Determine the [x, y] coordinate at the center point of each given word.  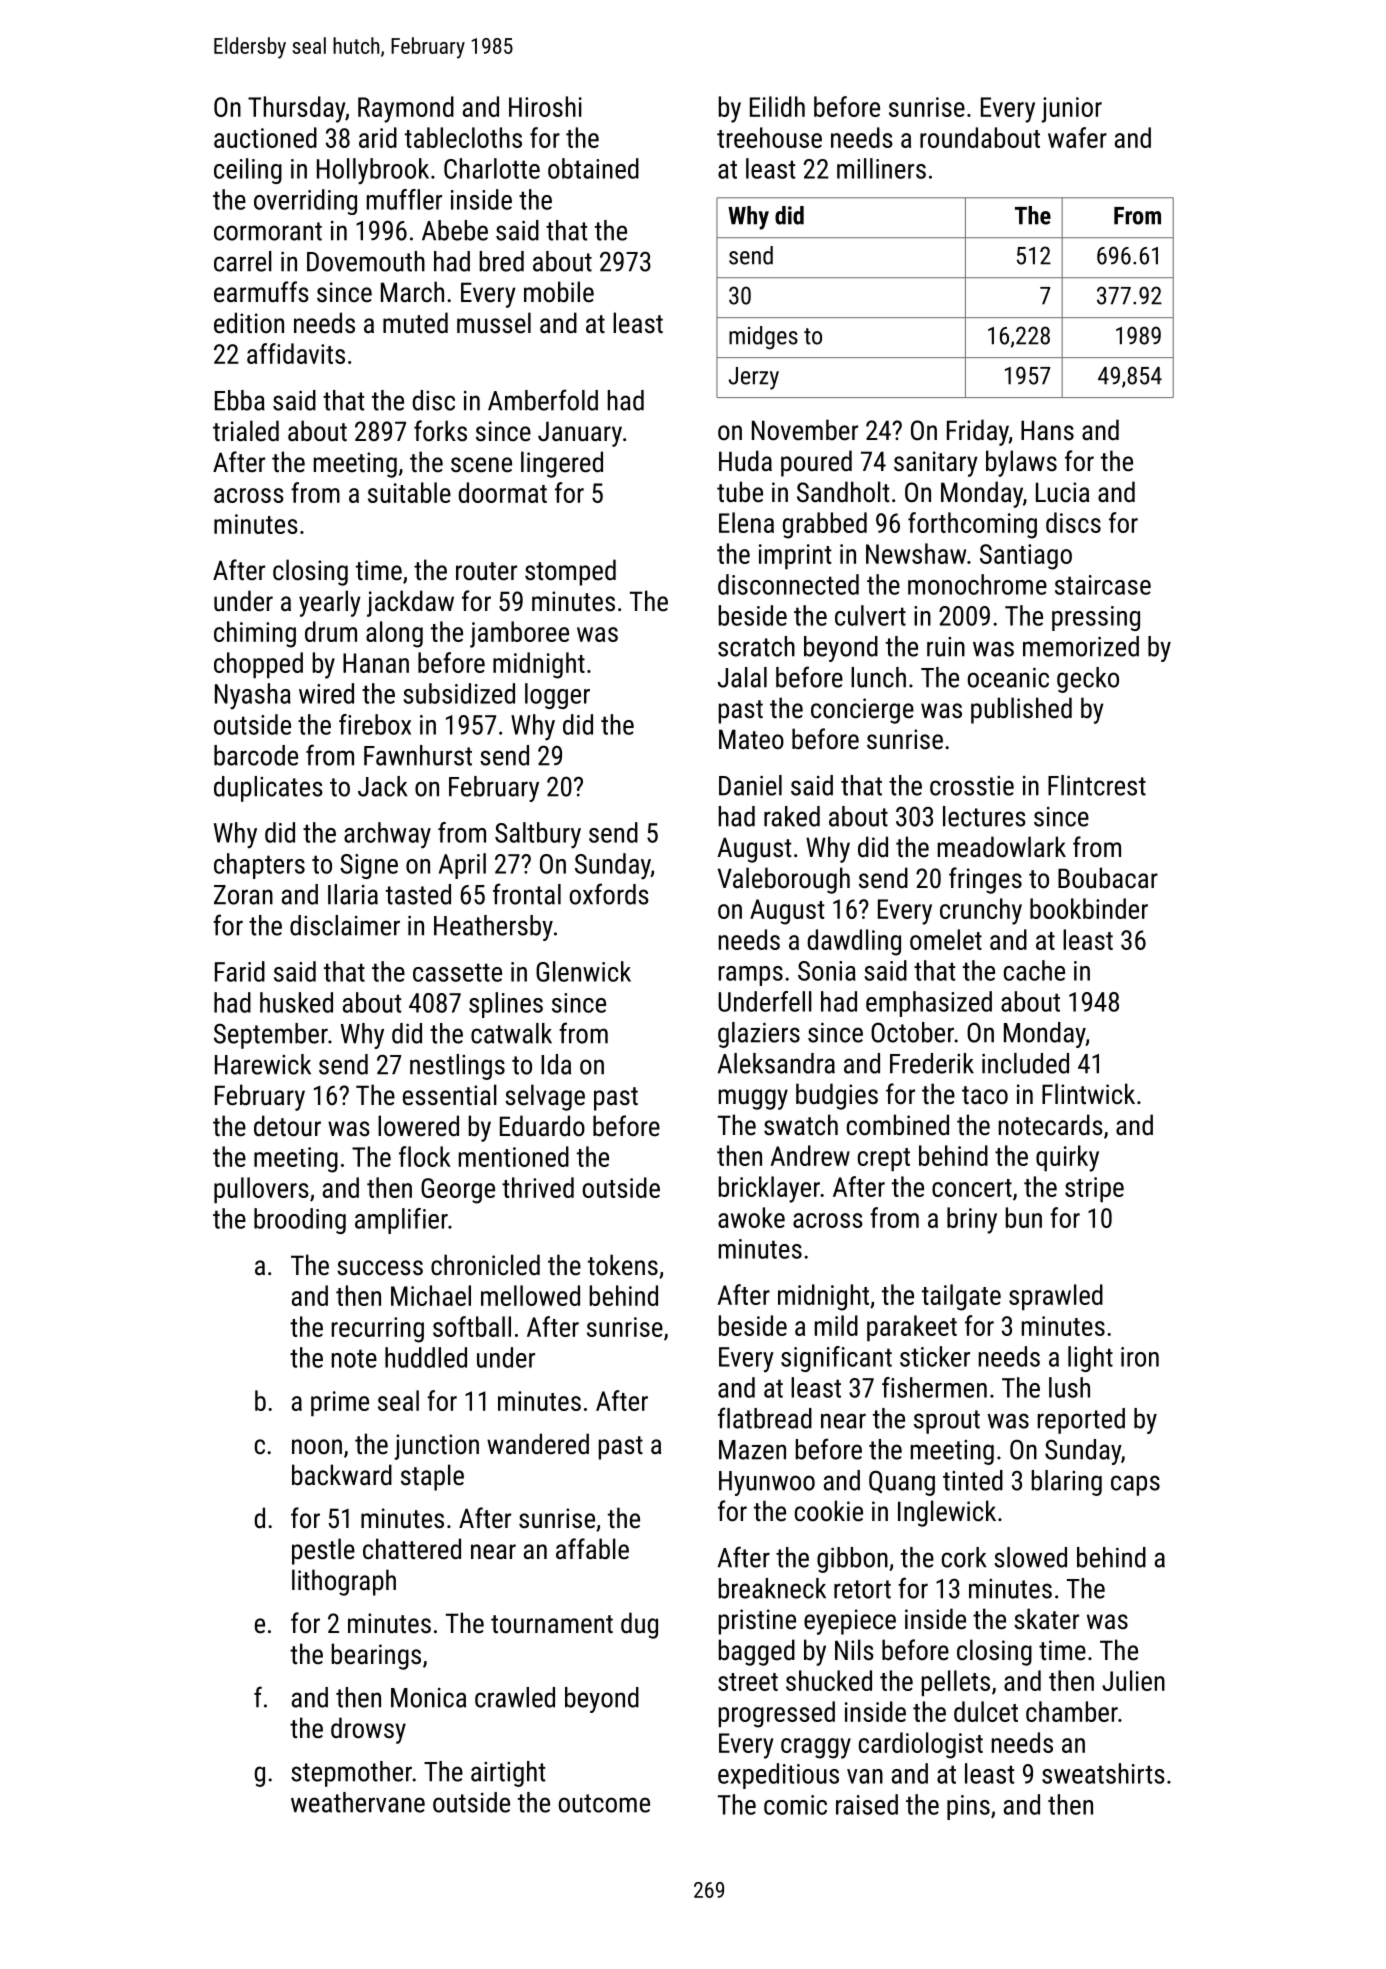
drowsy [368, 1730]
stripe [1094, 1190]
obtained [593, 168]
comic [795, 1805]
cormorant [268, 231]
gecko [1088, 680]
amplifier [401, 1221]
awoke [751, 1217]
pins [968, 1807]
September [271, 1036]
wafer [1077, 137]
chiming [255, 634]
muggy [753, 1099]
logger [557, 696]
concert [972, 1188]
